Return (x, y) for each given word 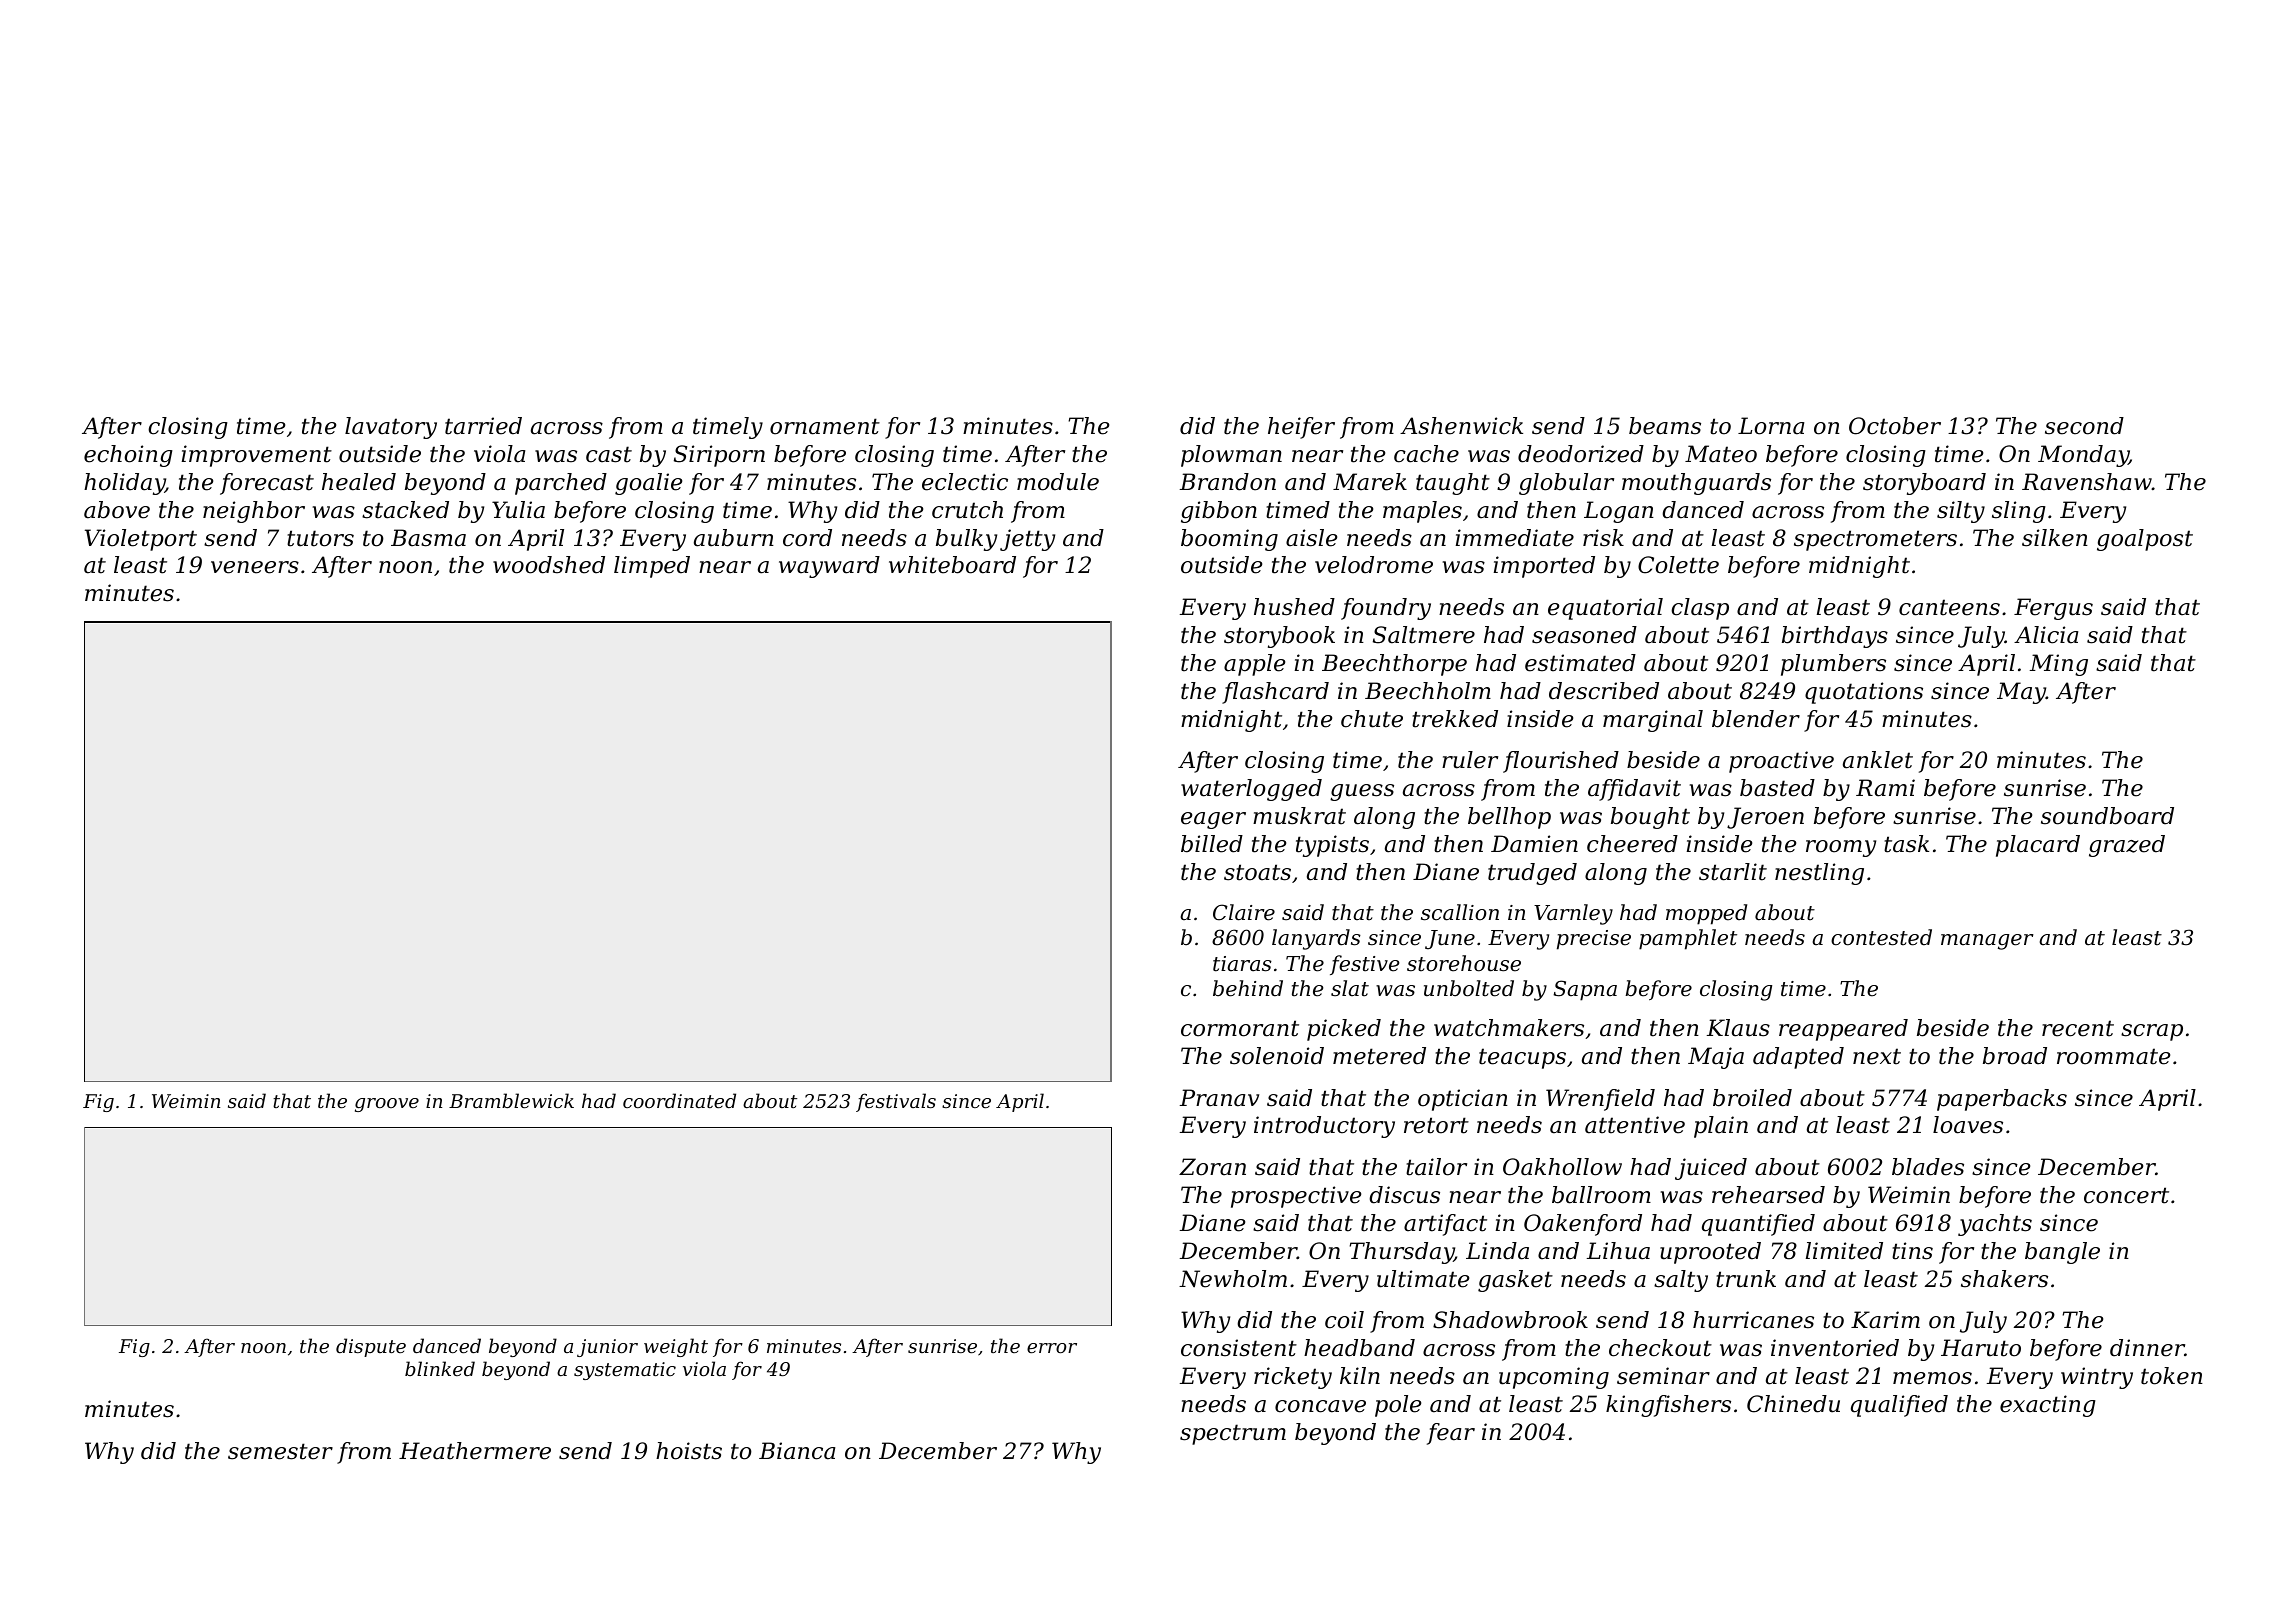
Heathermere (475, 1451)
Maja (1716, 1058)
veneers (255, 567)
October (1895, 426)
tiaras (1242, 964)
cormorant (1240, 1028)
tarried (483, 426)
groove (387, 1105)
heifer (1301, 428)
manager (1987, 942)
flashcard (1275, 693)
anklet (1878, 760)
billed (1212, 844)
